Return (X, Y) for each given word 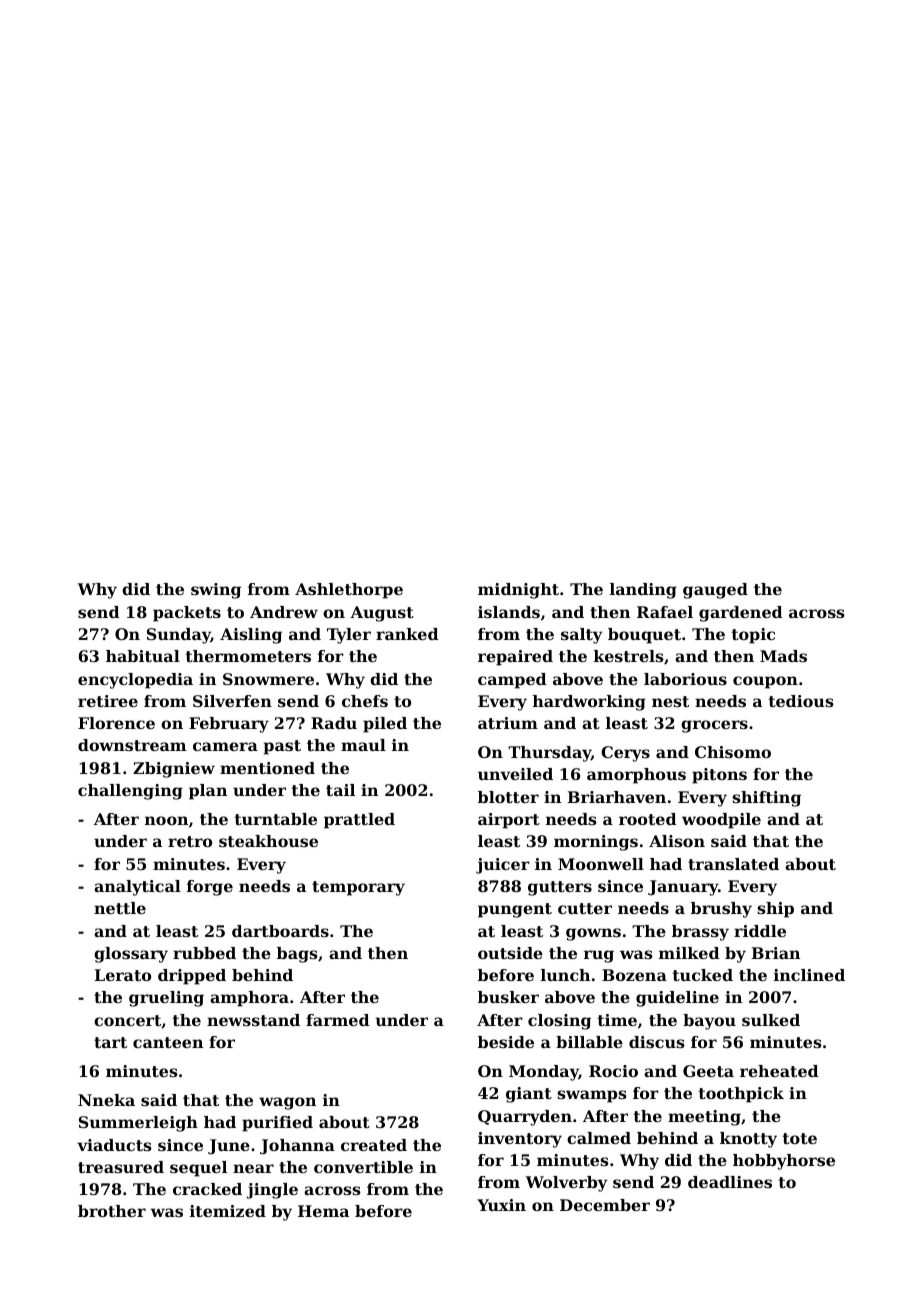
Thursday (549, 754)
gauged (715, 591)
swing (216, 591)
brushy (721, 910)
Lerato (123, 975)
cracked (207, 1189)
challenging (130, 792)
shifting (766, 799)
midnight (518, 591)
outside (510, 953)
